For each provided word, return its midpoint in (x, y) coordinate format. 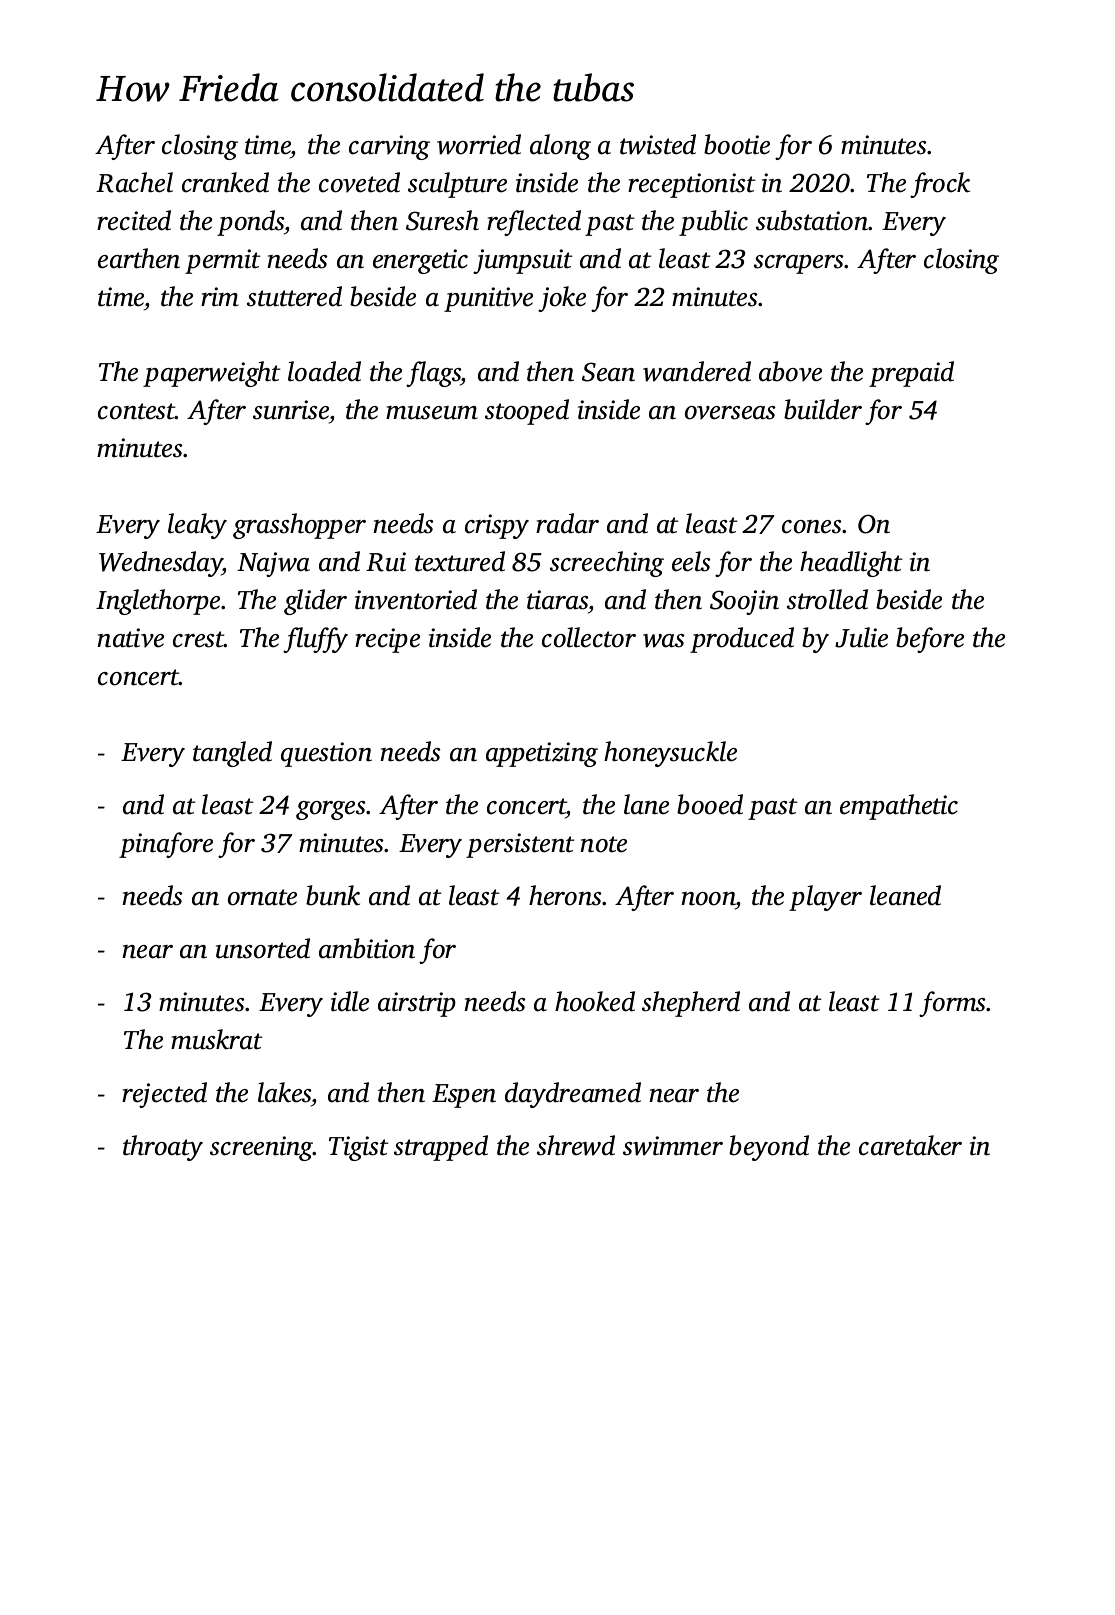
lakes (284, 1092)
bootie (737, 144)
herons (565, 895)
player (825, 898)
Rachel (134, 182)
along (560, 147)
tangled (232, 754)
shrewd (576, 1145)
